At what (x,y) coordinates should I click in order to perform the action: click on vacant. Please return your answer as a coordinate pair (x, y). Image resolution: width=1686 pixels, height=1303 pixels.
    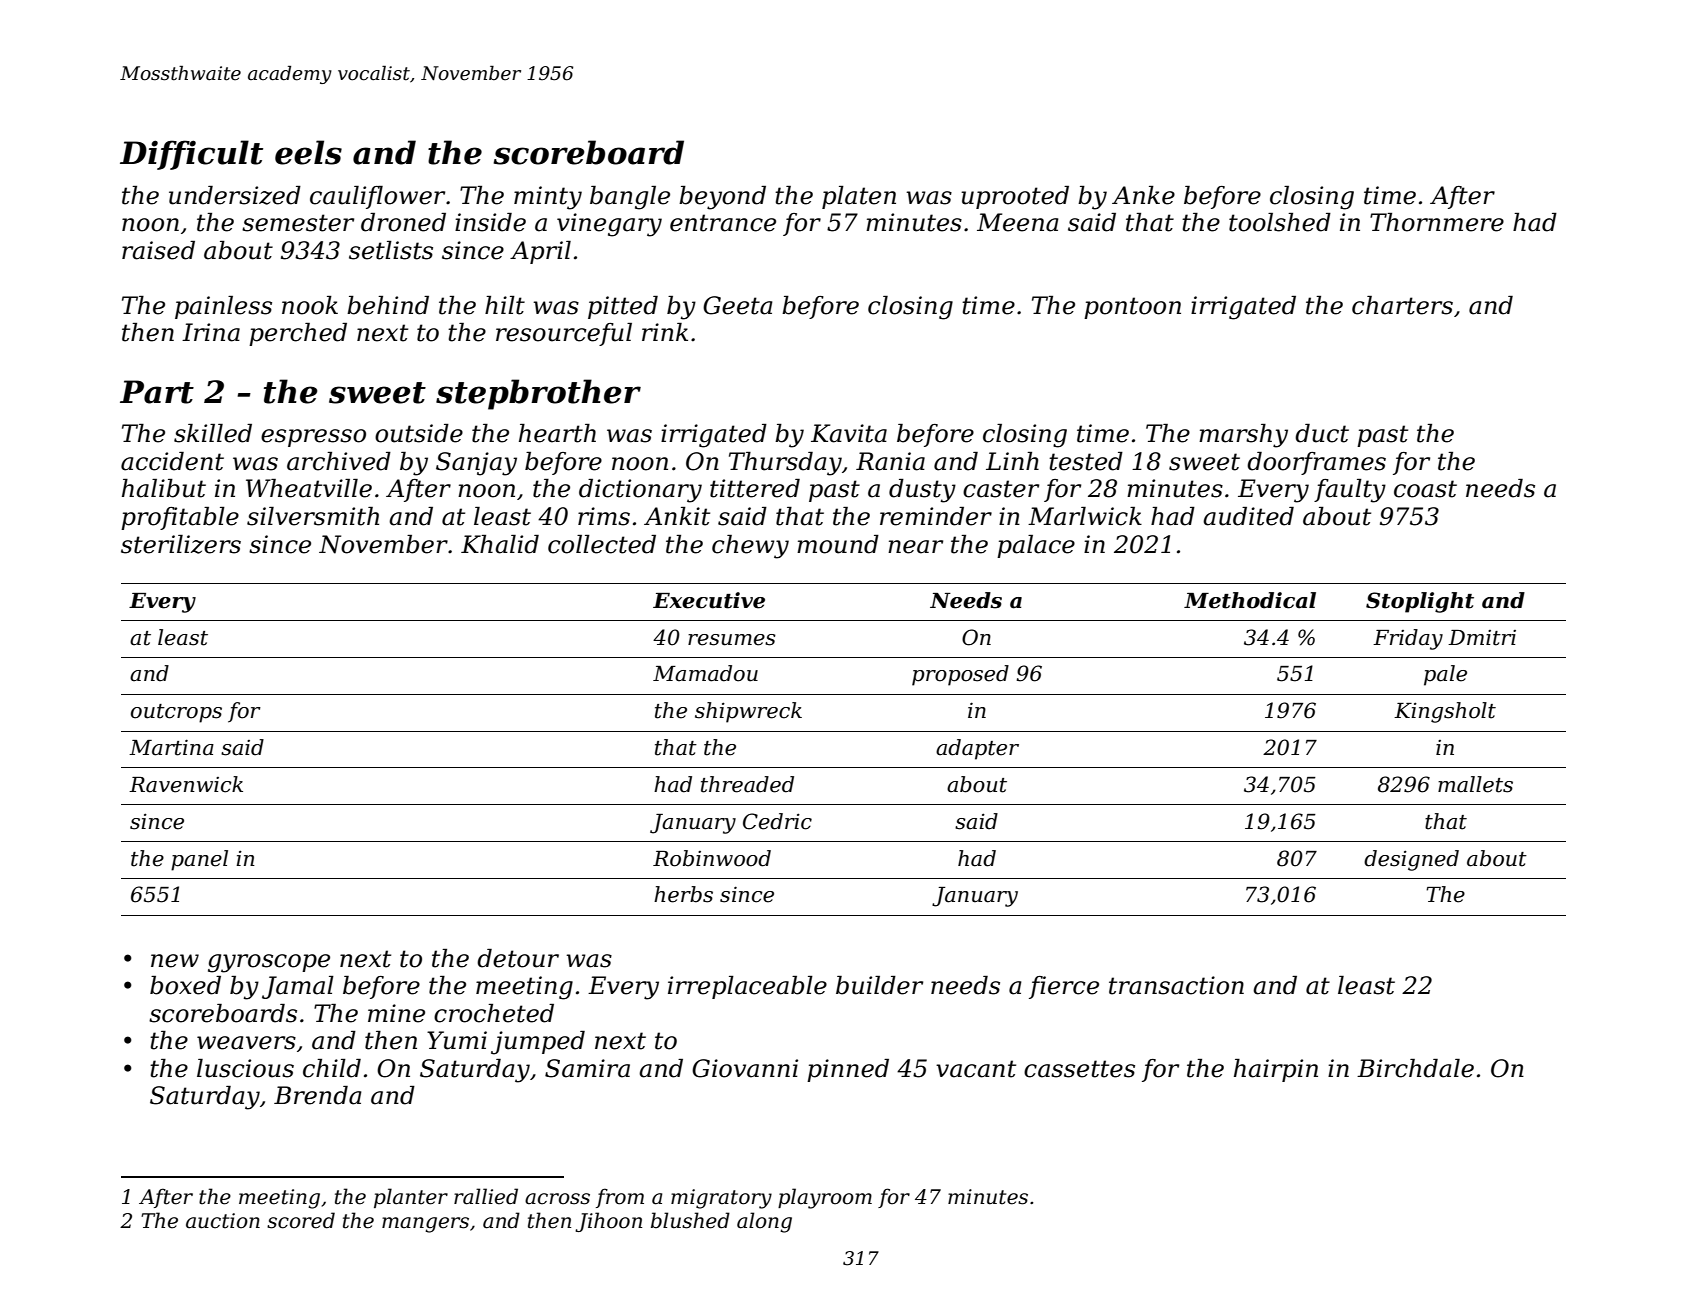
    Looking at the image, I should click on (976, 1069).
